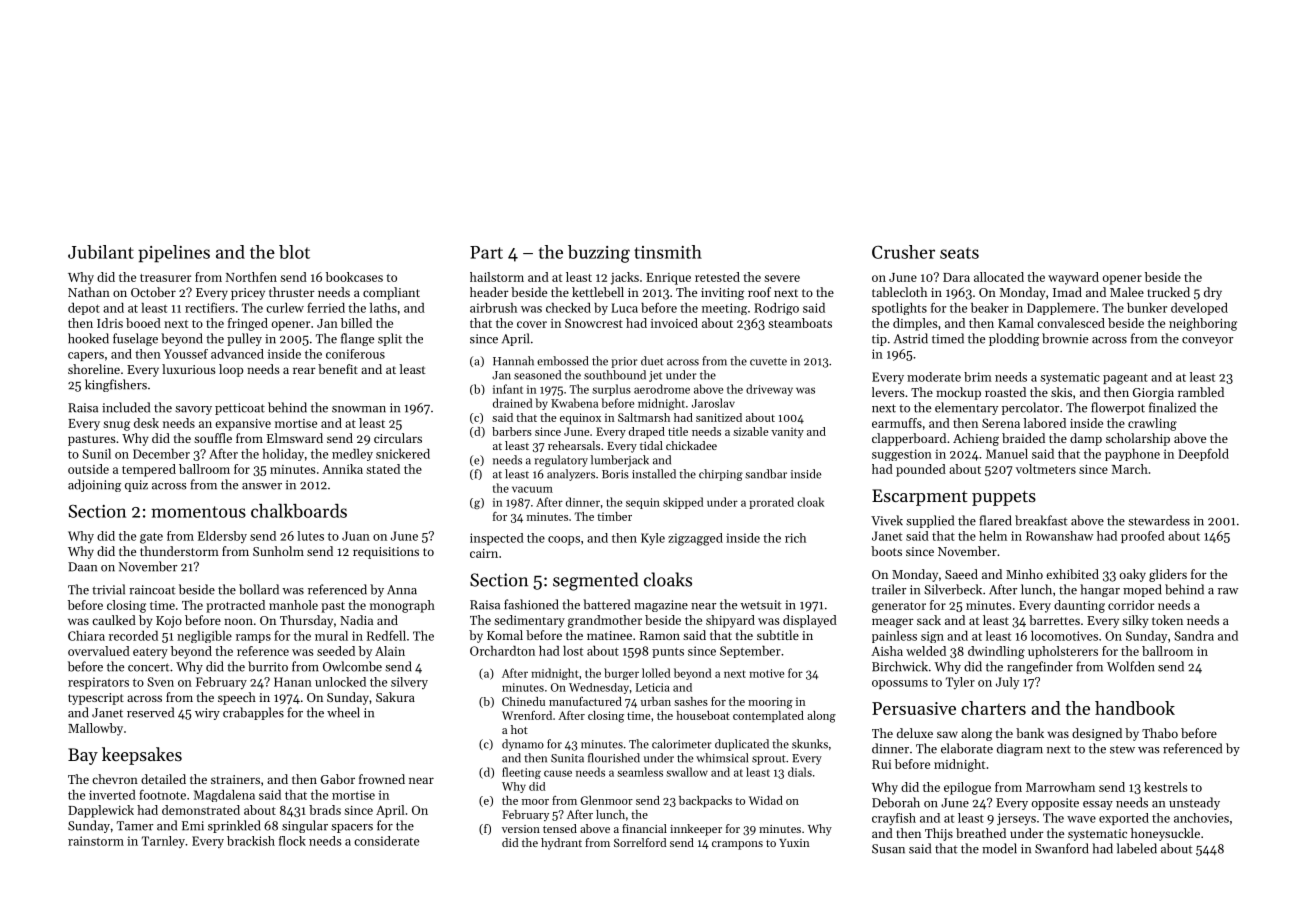  Describe the element at coordinates (484, 553) in the page. I see `cairn` at that location.
